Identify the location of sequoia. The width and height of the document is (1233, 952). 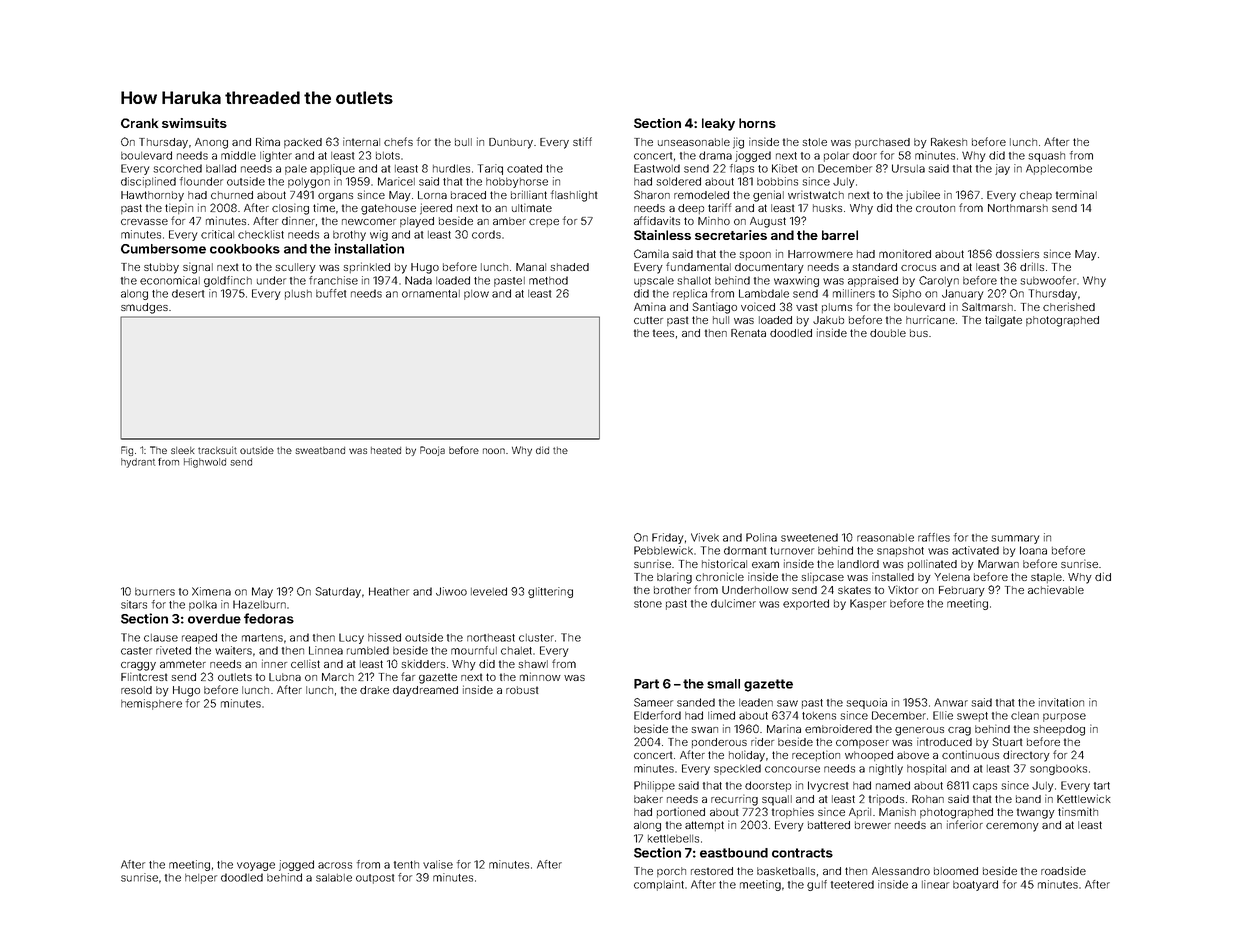
(866, 703).
